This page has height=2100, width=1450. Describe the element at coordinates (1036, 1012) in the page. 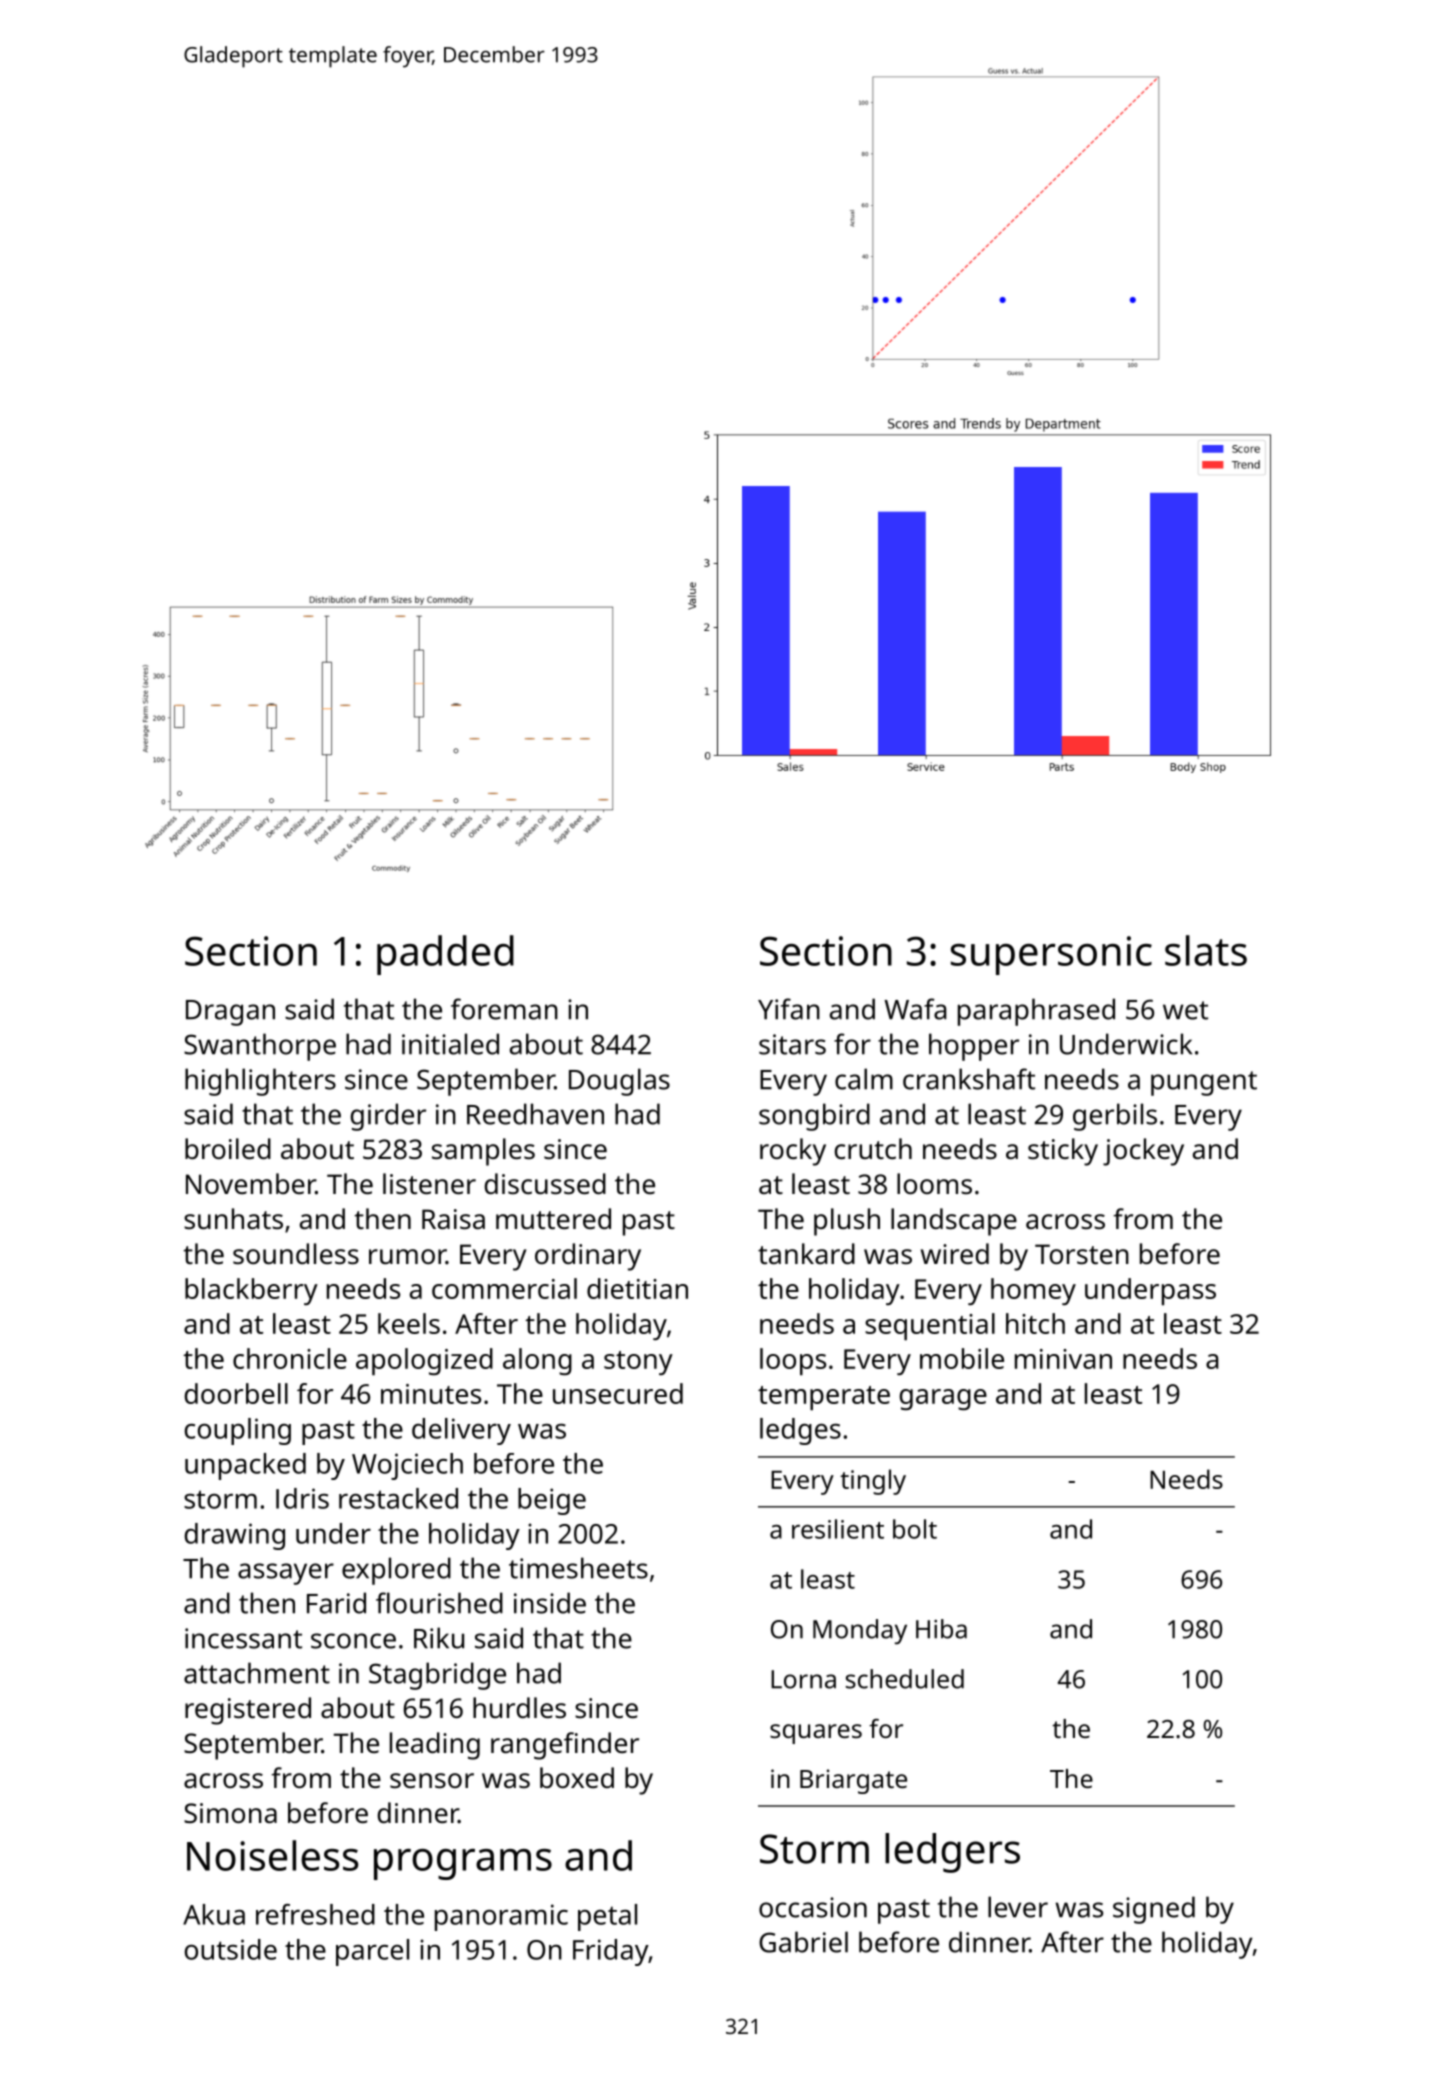

I see `paraphrased` at that location.
